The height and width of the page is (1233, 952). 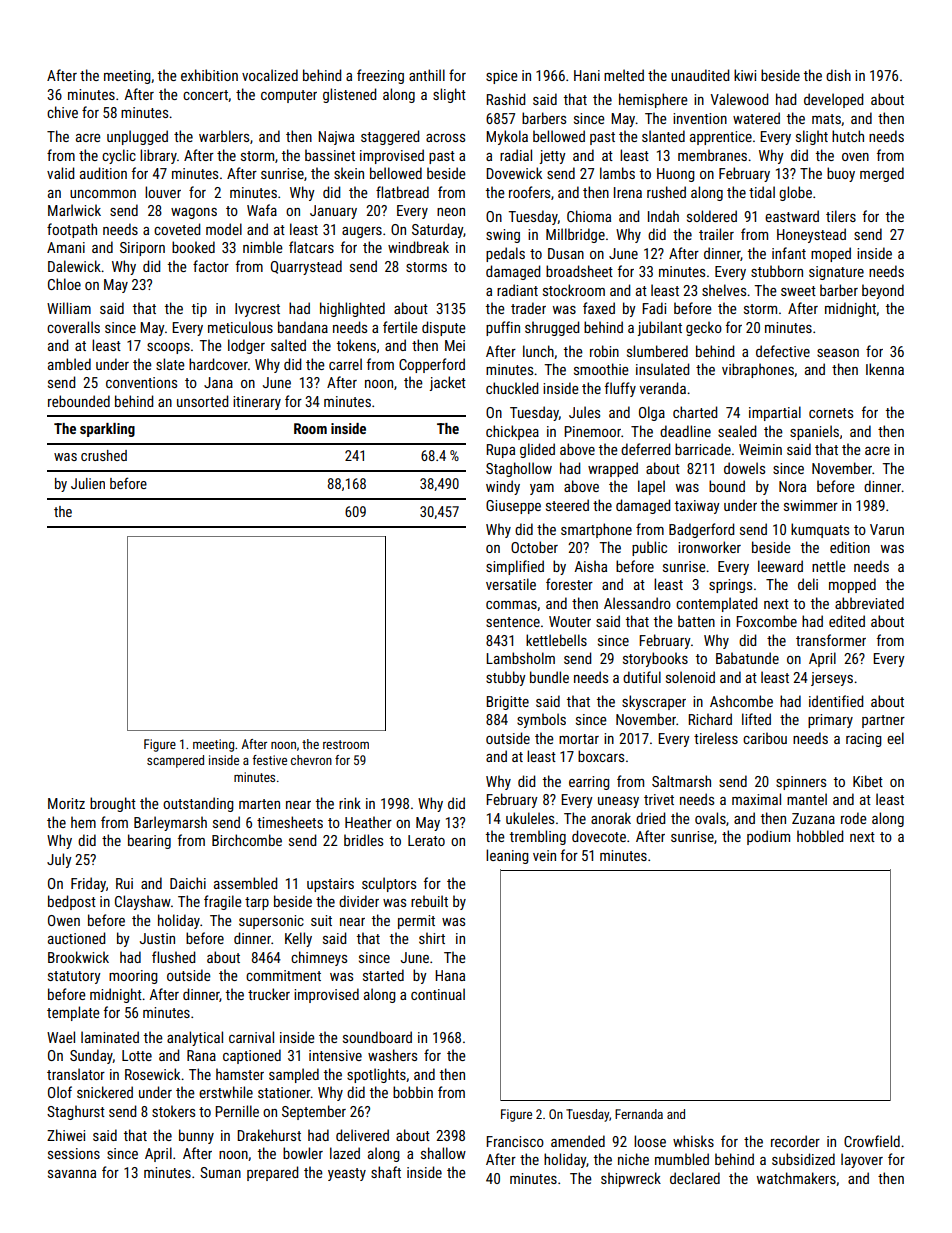 What do you see at coordinates (272, 1173) in the page?
I see `prepared` at bounding box center [272, 1173].
